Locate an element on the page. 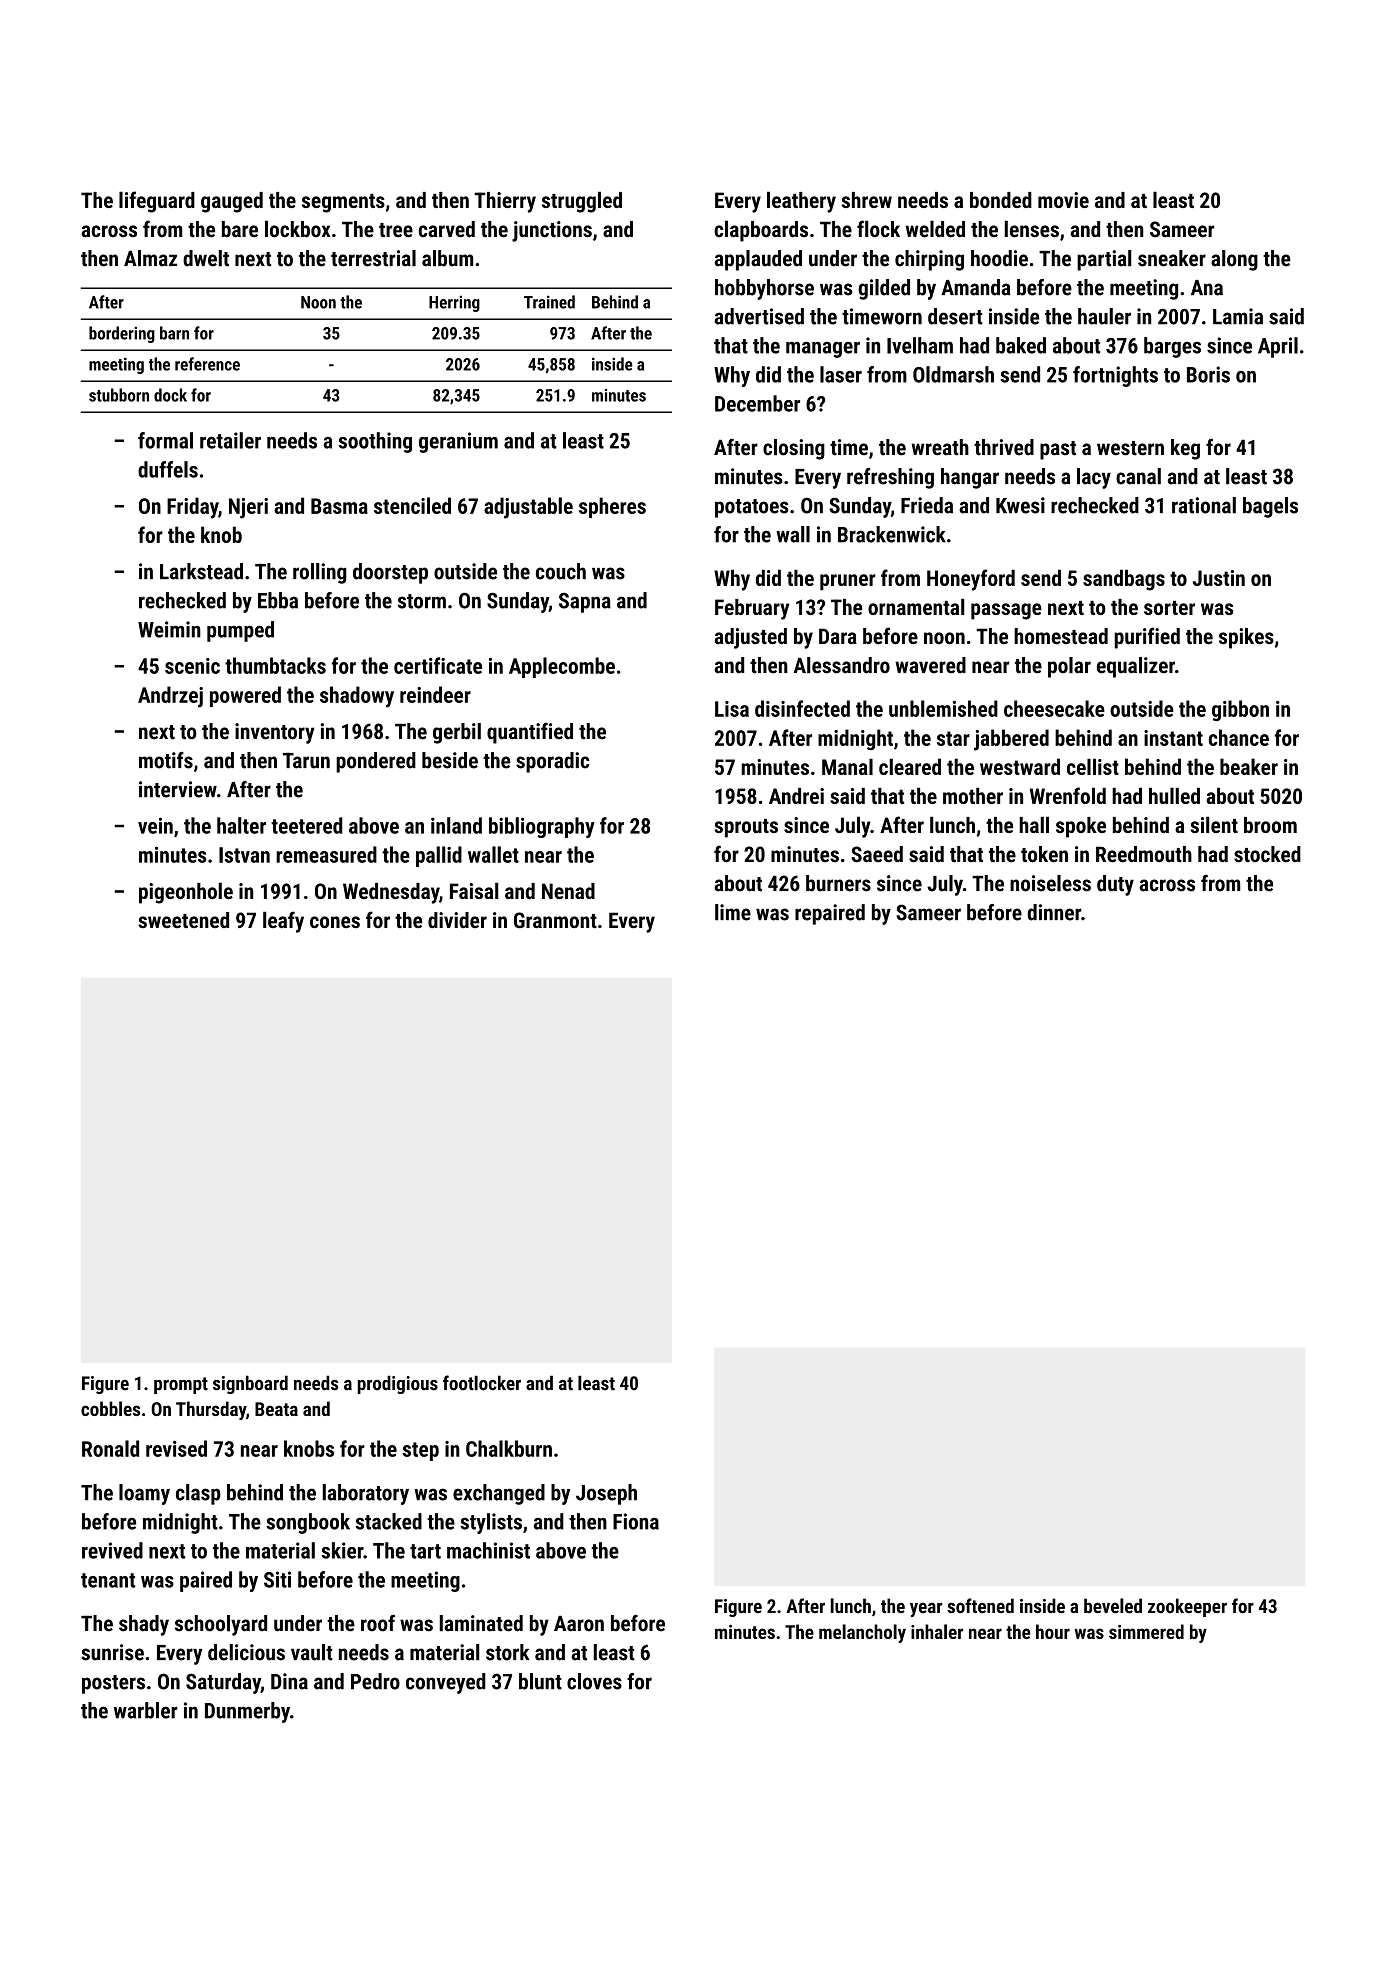 Image resolution: width=1386 pixels, height=1969 pixels. warbler is located at coordinates (146, 1710).
